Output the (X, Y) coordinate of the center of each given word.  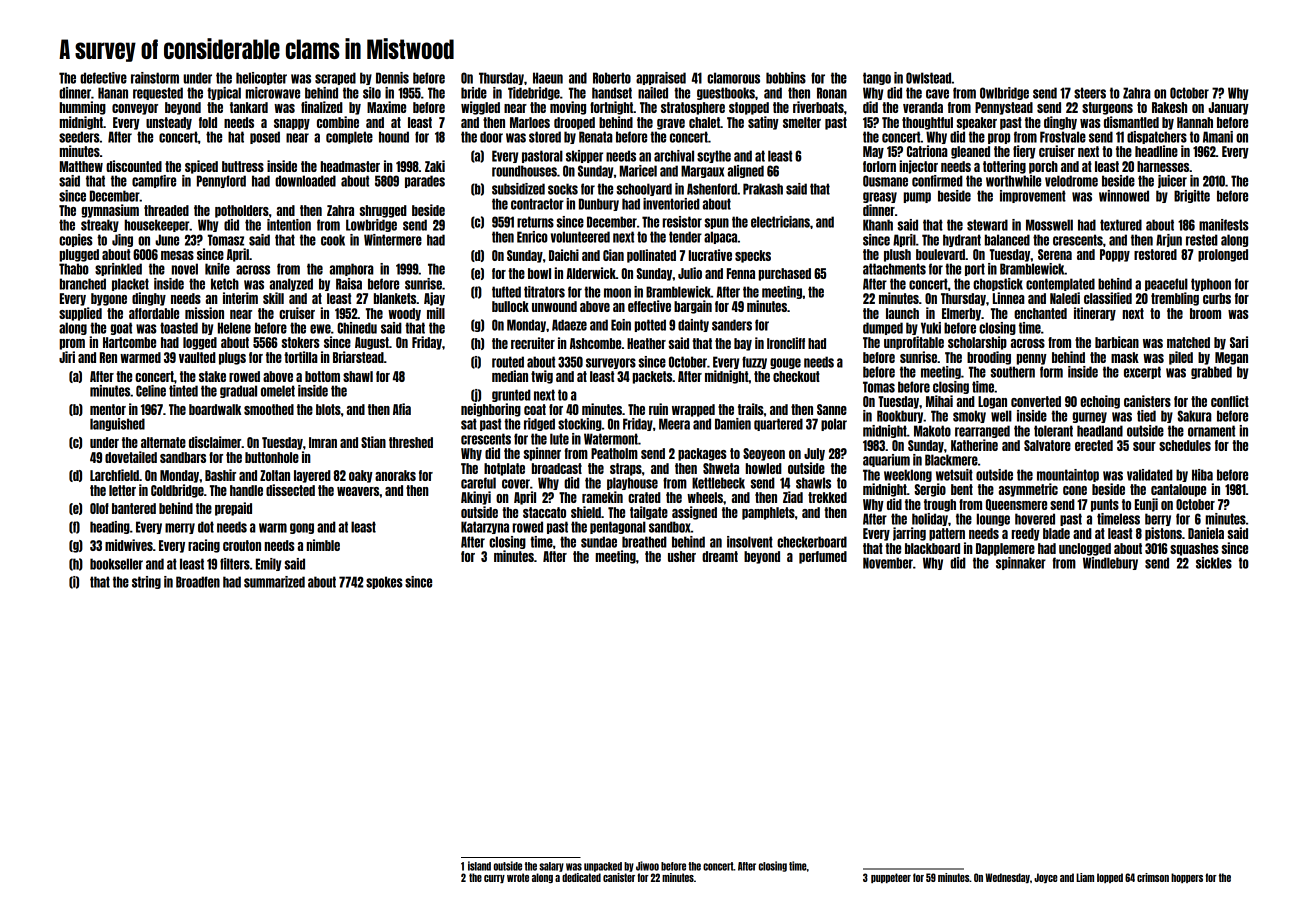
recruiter (533, 343)
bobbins (786, 78)
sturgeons (1107, 108)
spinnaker (1021, 563)
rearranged (982, 431)
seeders (79, 137)
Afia (402, 409)
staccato (544, 512)
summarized (274, 582)
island (479, 866)
